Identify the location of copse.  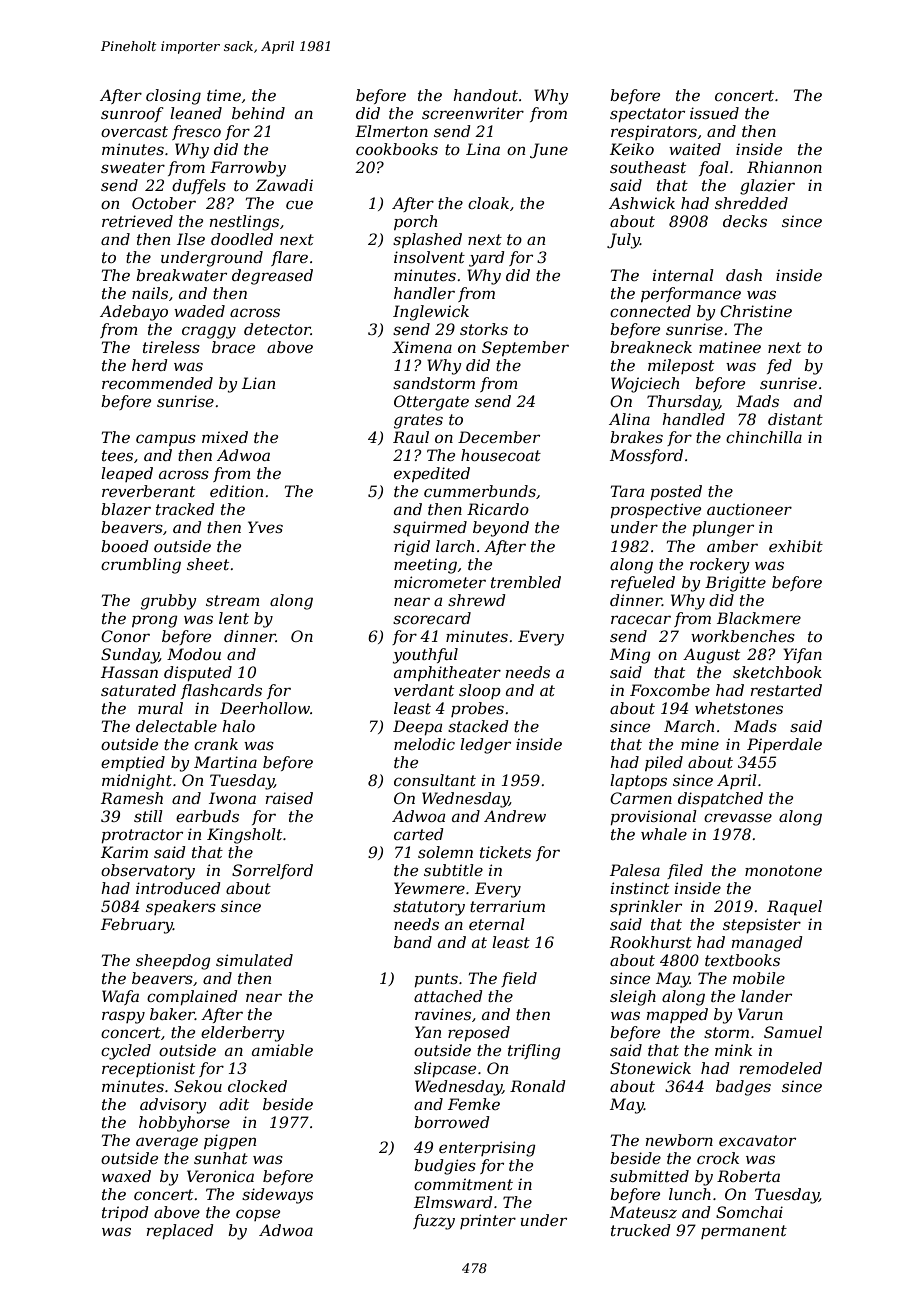
(258, 1215).
